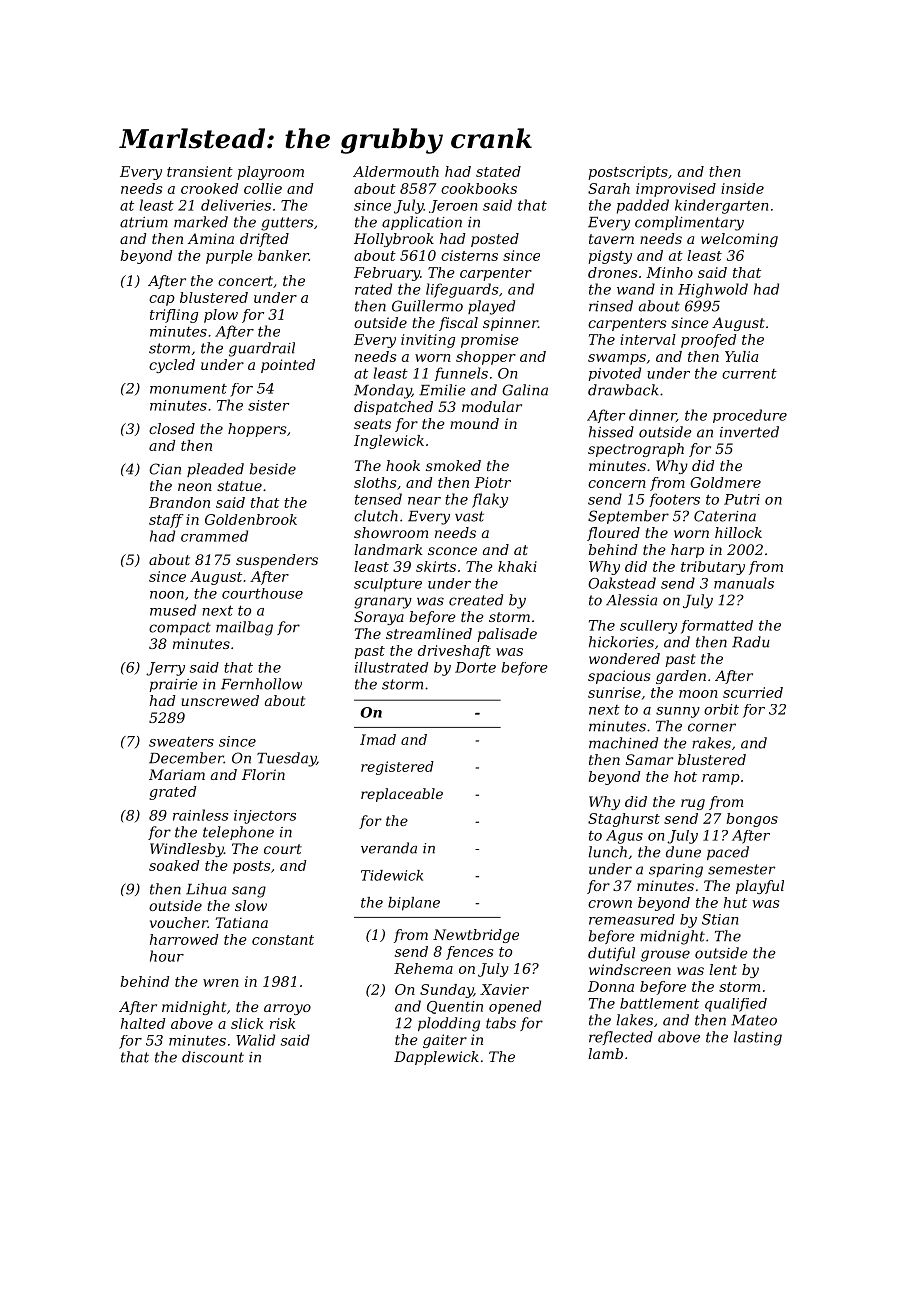 Image resolution: width=908 pixels, height=1316 pixels. What do you see at coordinates (498, 171) in the screenshot?
I see `stated` at bounding box center [498, 171].
